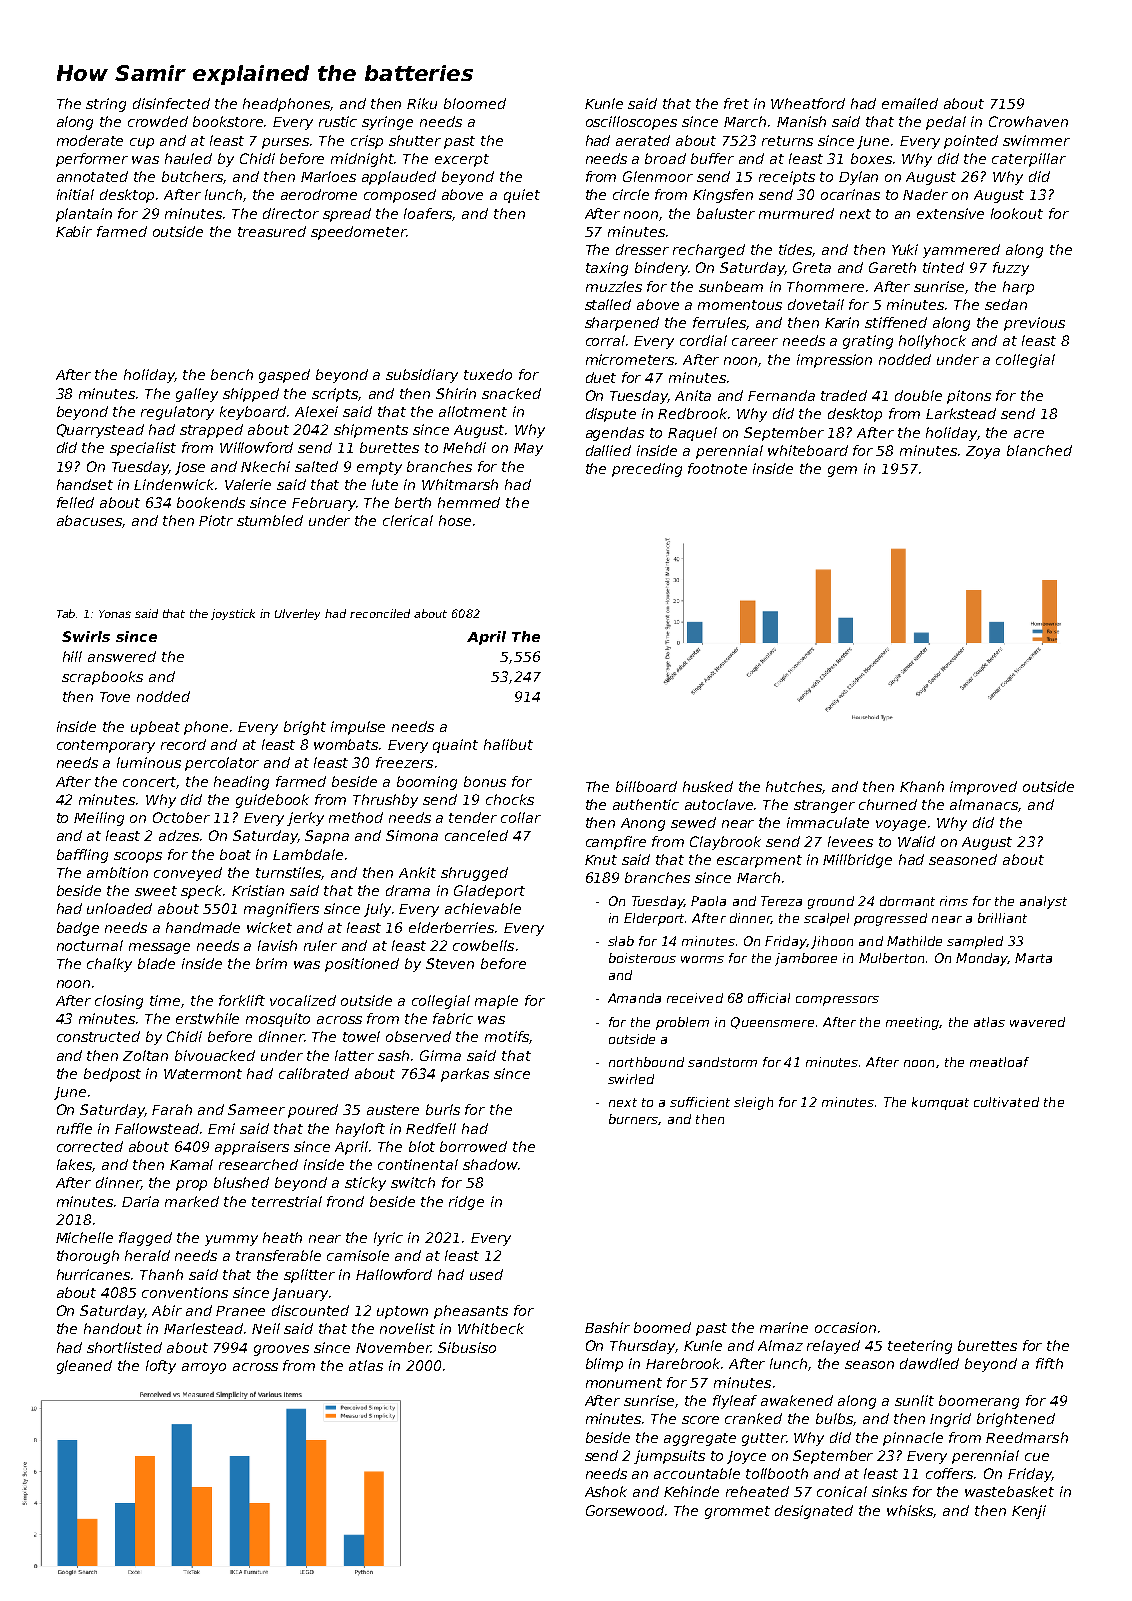 This screenshot has height=1601, width=1132. What do you see at coordinates (943, 267) in the screenshot?
I see `tinted` at bounding box center [943, 267].
